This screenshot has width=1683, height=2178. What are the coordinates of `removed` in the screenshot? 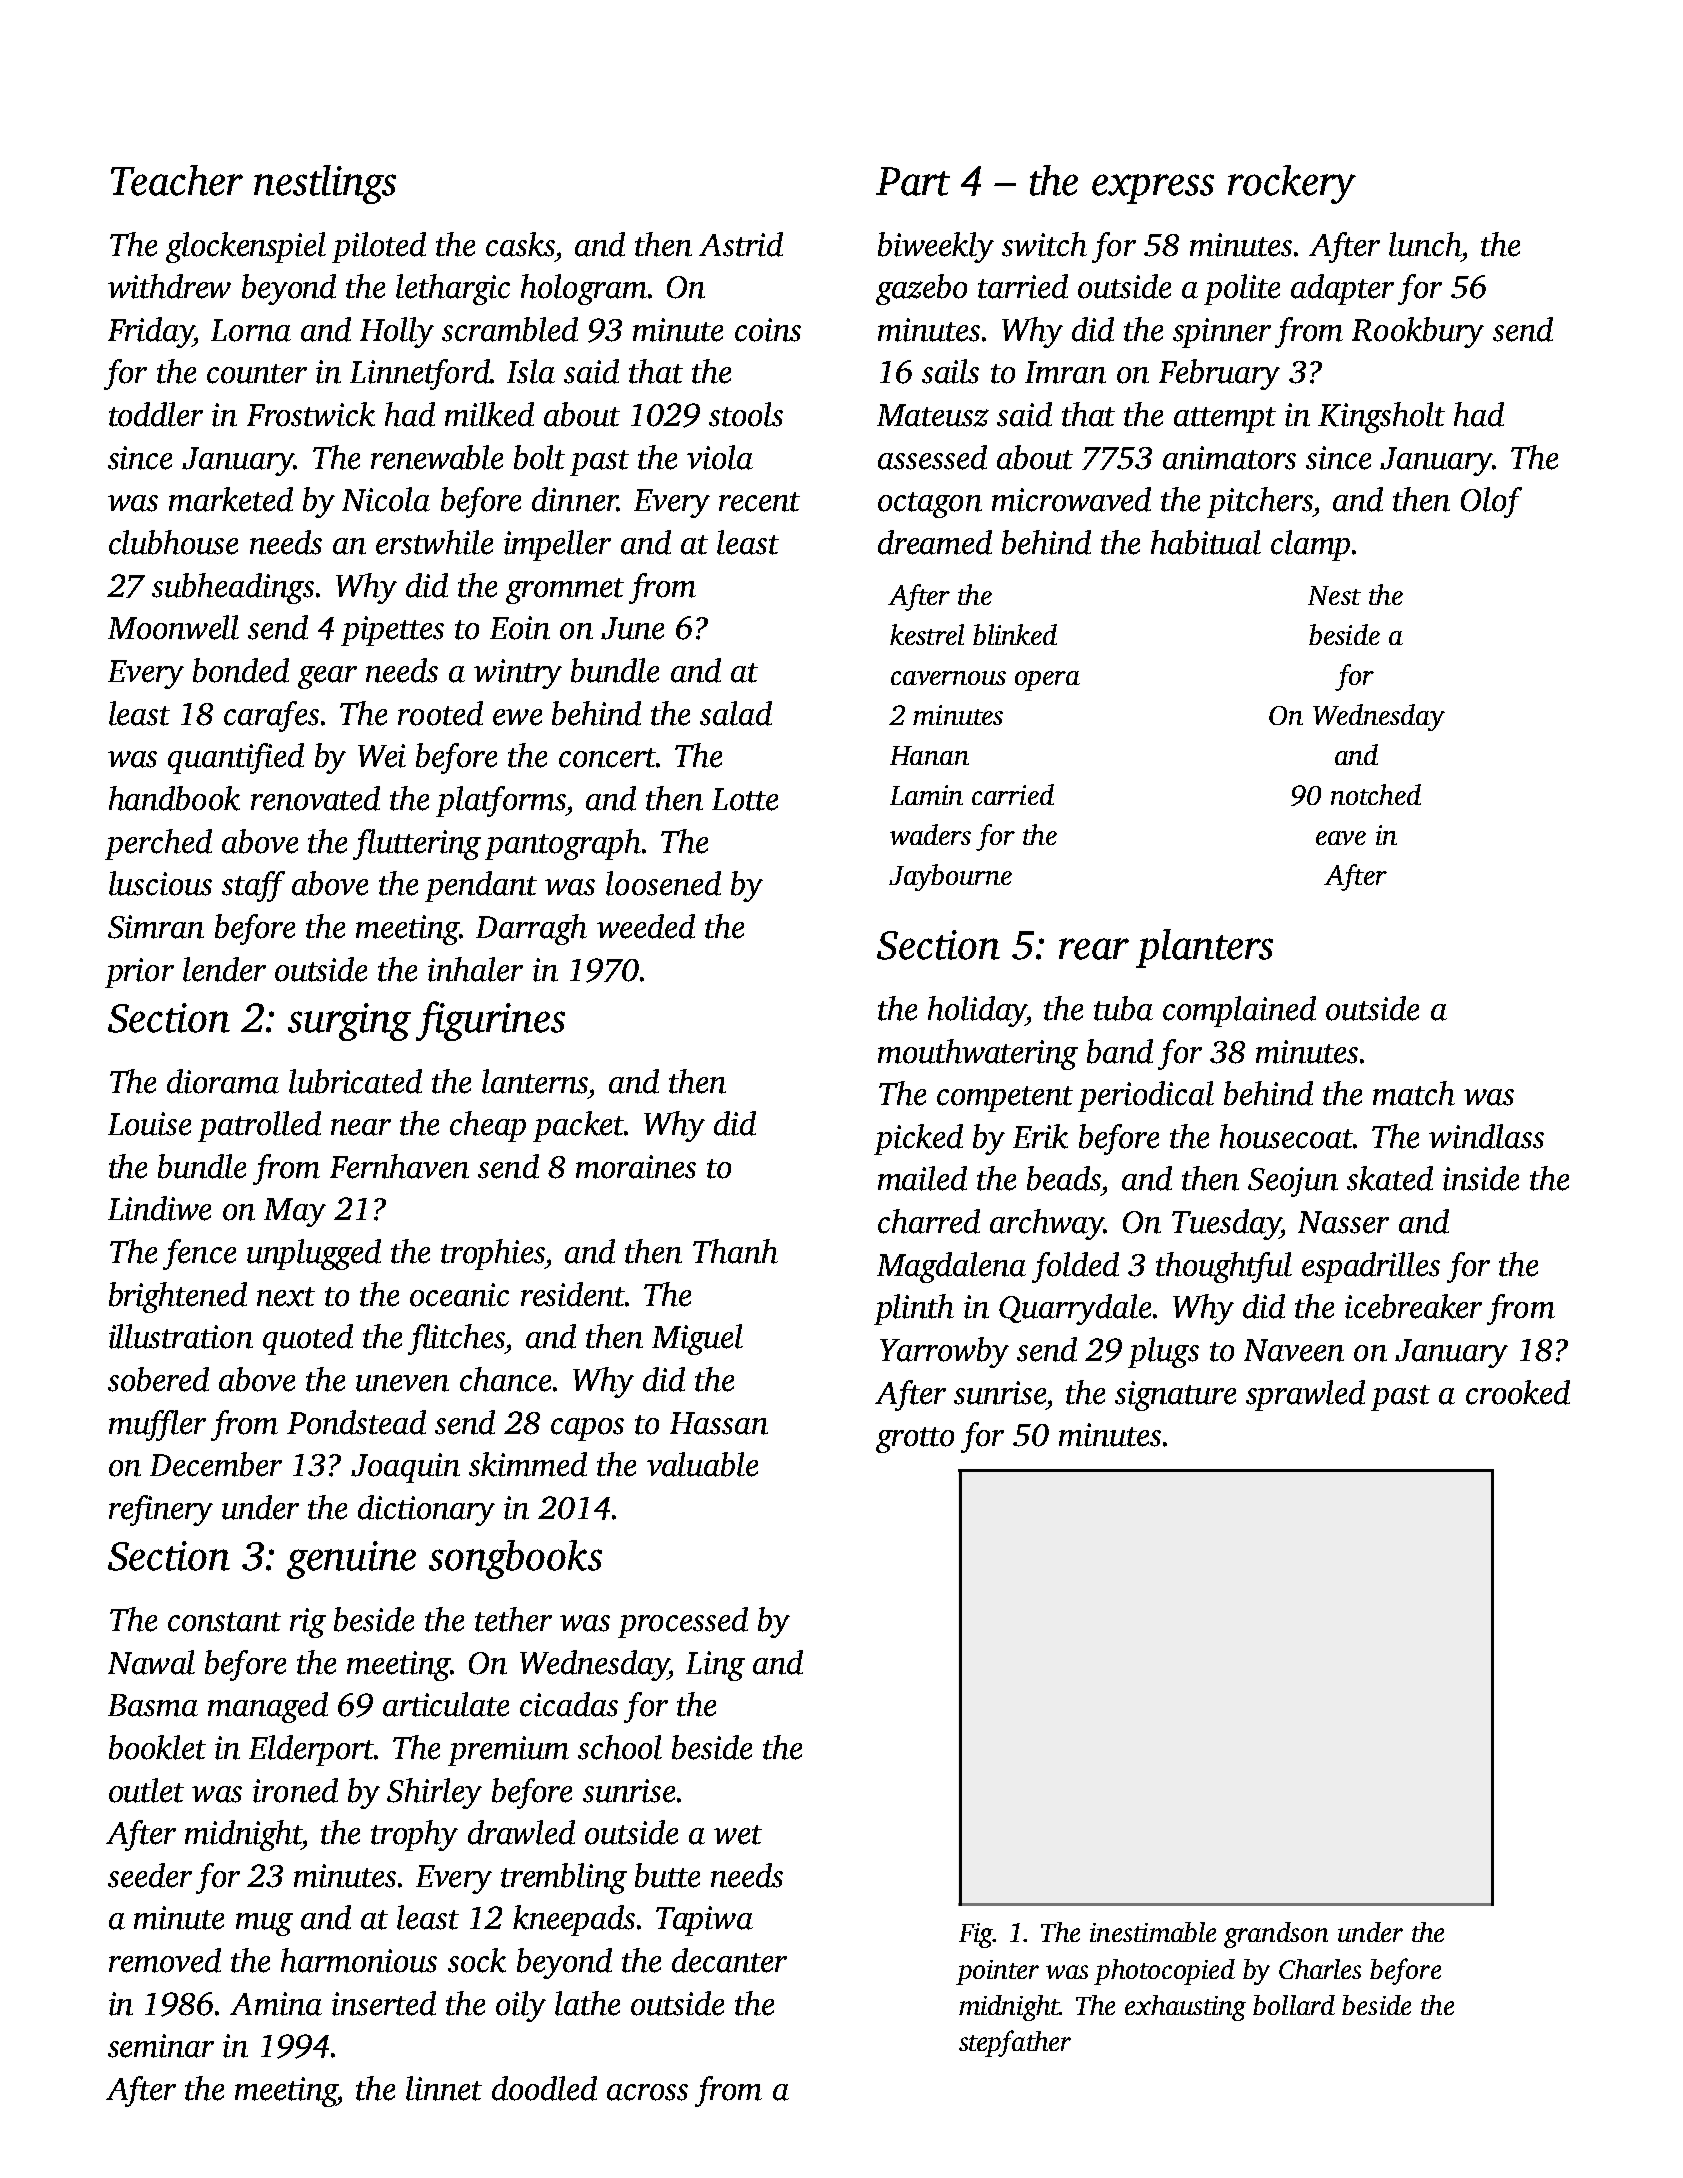 It's located at (165, 1960).
